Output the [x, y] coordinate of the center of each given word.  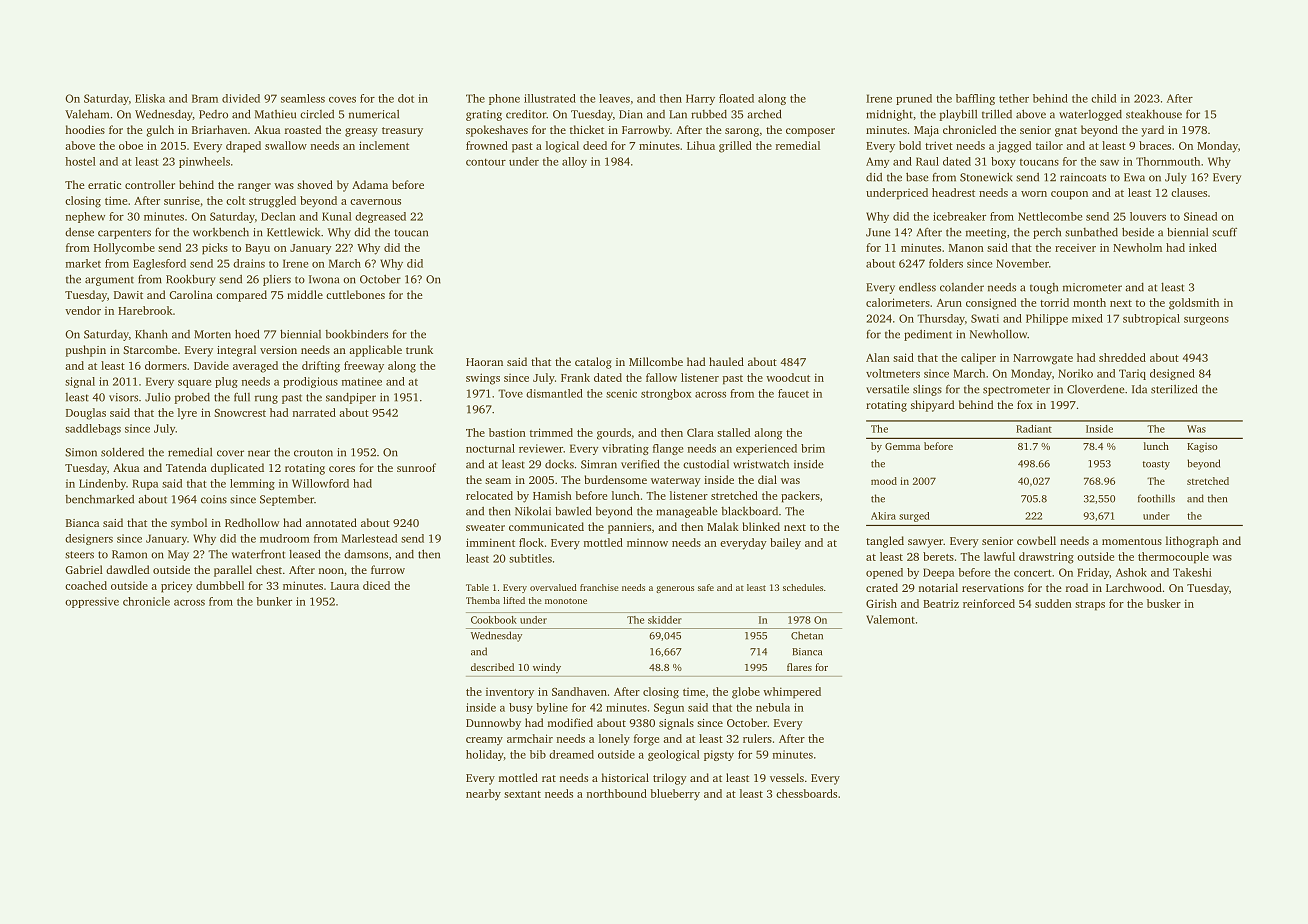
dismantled [554, 393]
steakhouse [1154, 114]
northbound [617, 793]
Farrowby [646, 131]
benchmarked [99, 499]
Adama [370, 184]
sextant [522, 794]
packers [800, 497]
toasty [1156, 465]
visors [123, 397]
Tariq [1132, 374]
